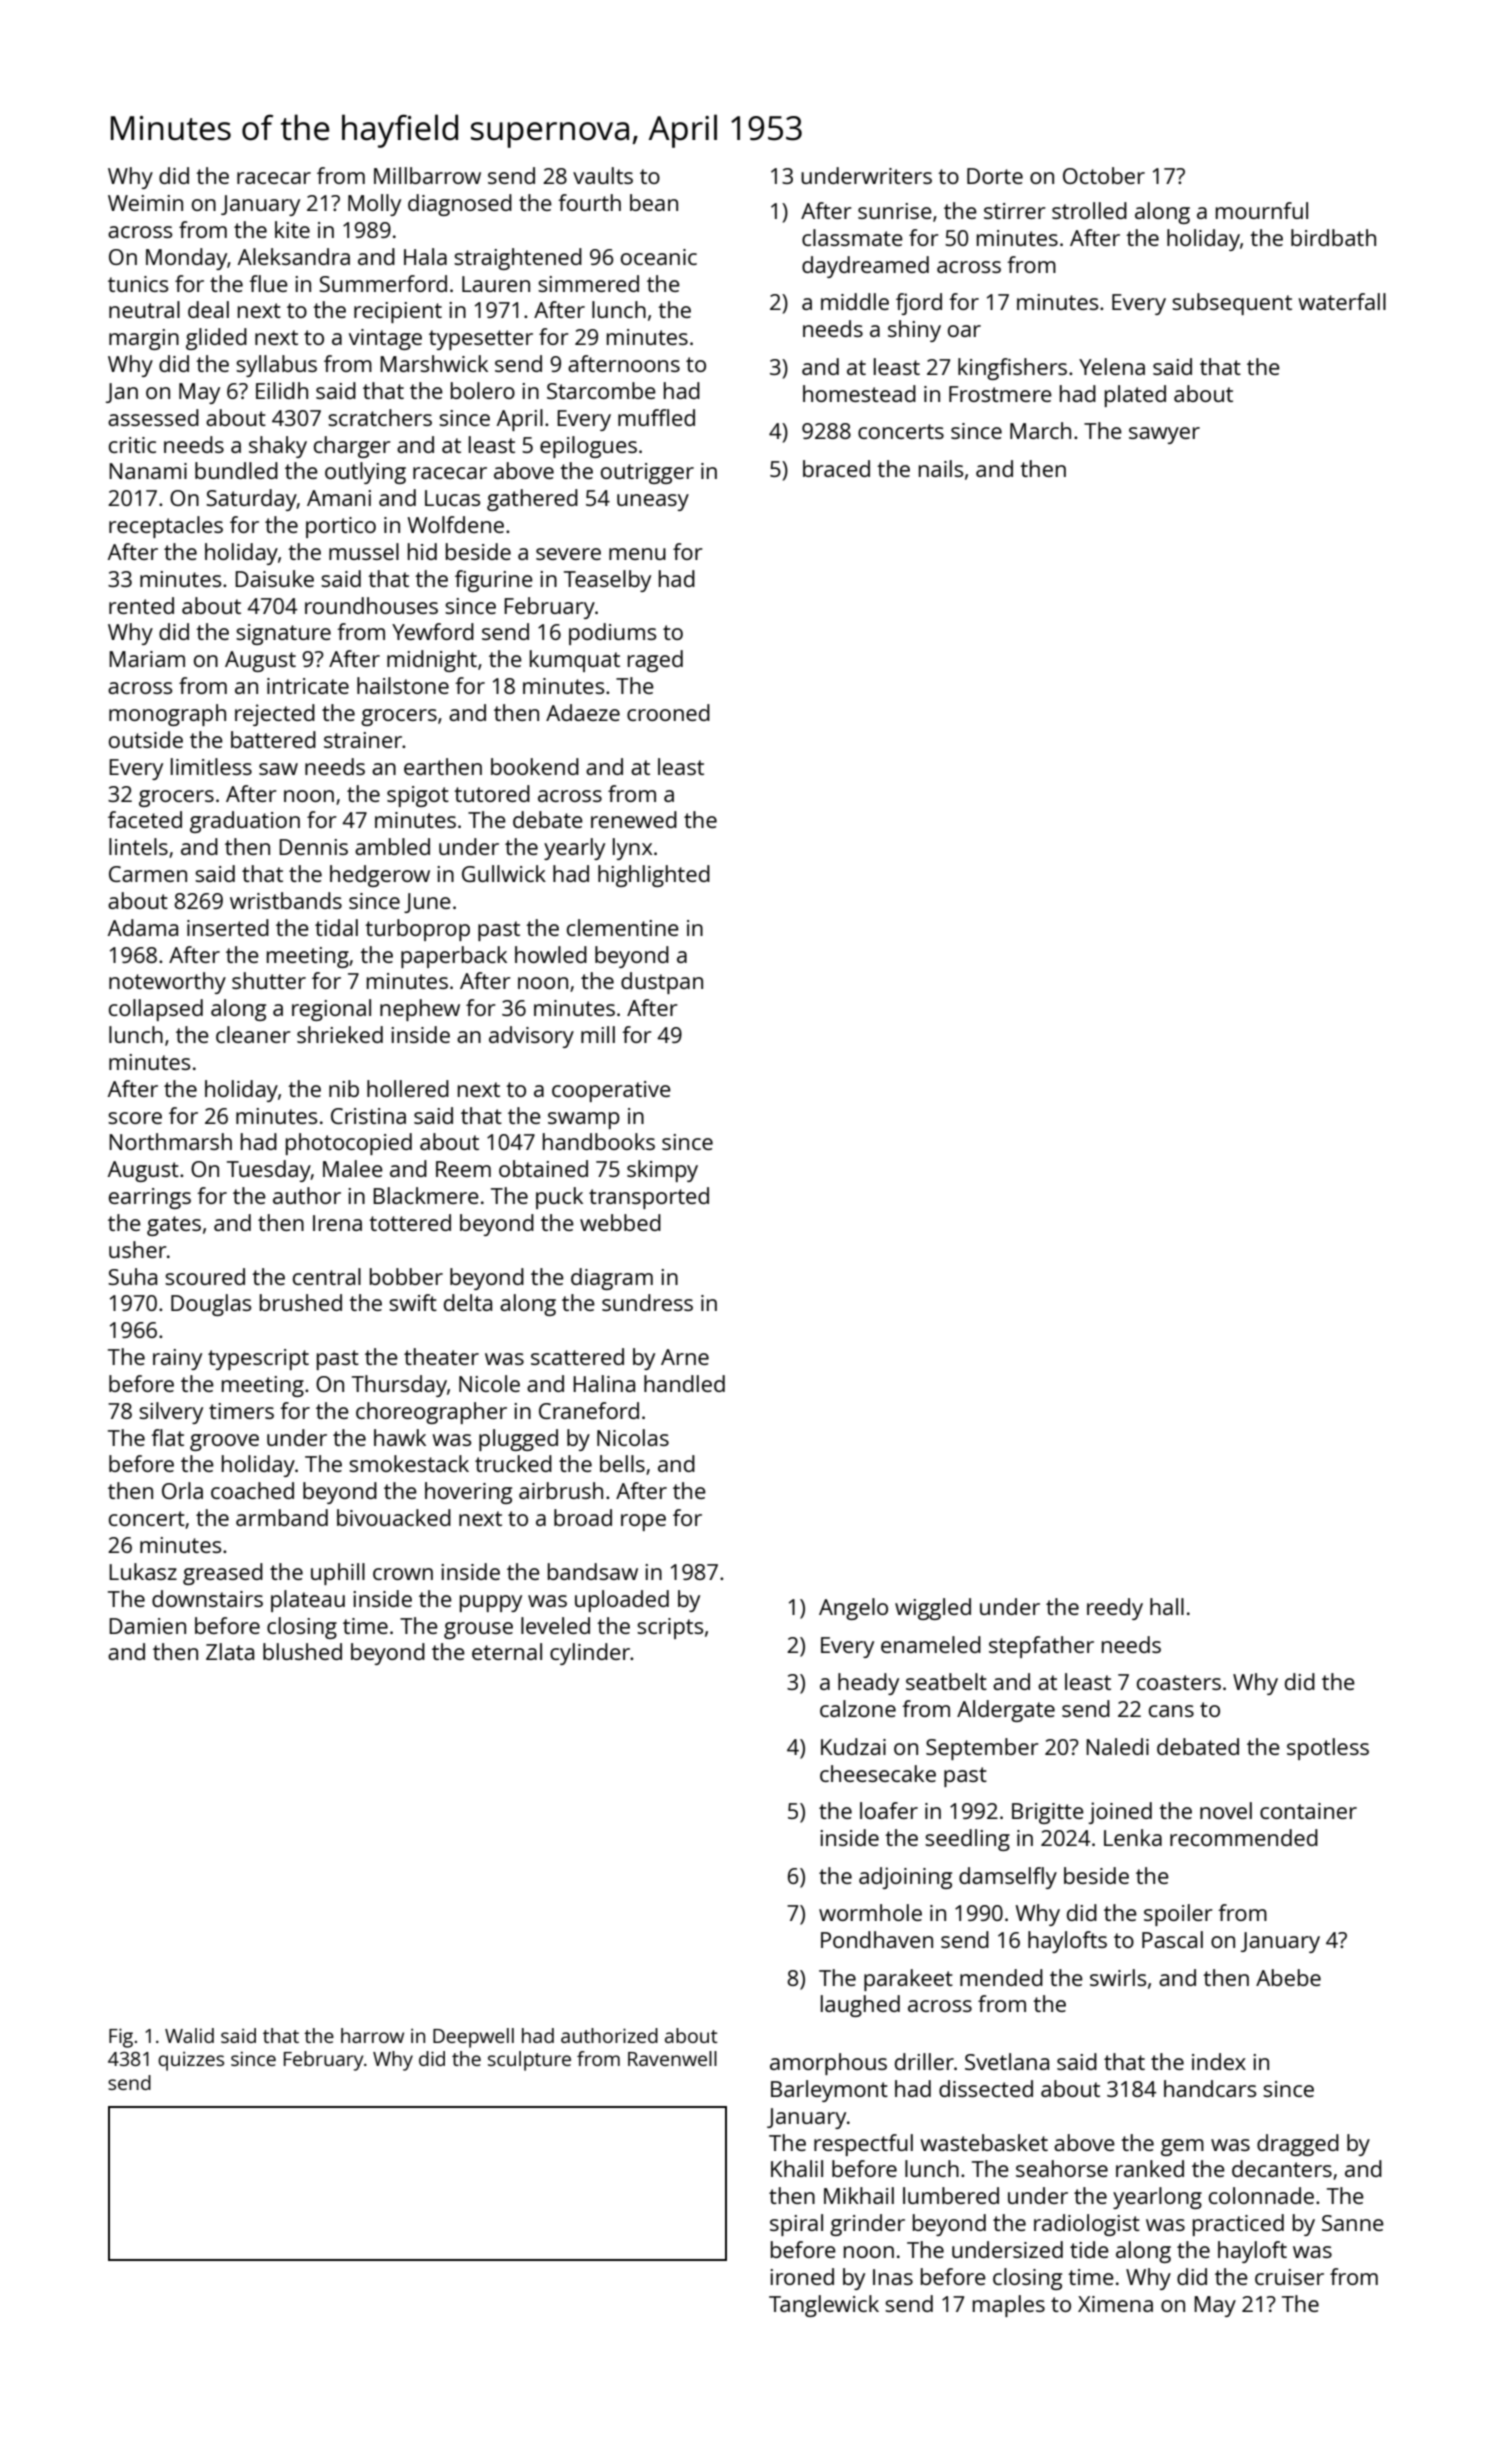 The width and height of the image is (1496, 2464). What do you see at coordinates (1104, 175) in the image?
I see `October` at bounding box center [1104, 175].
